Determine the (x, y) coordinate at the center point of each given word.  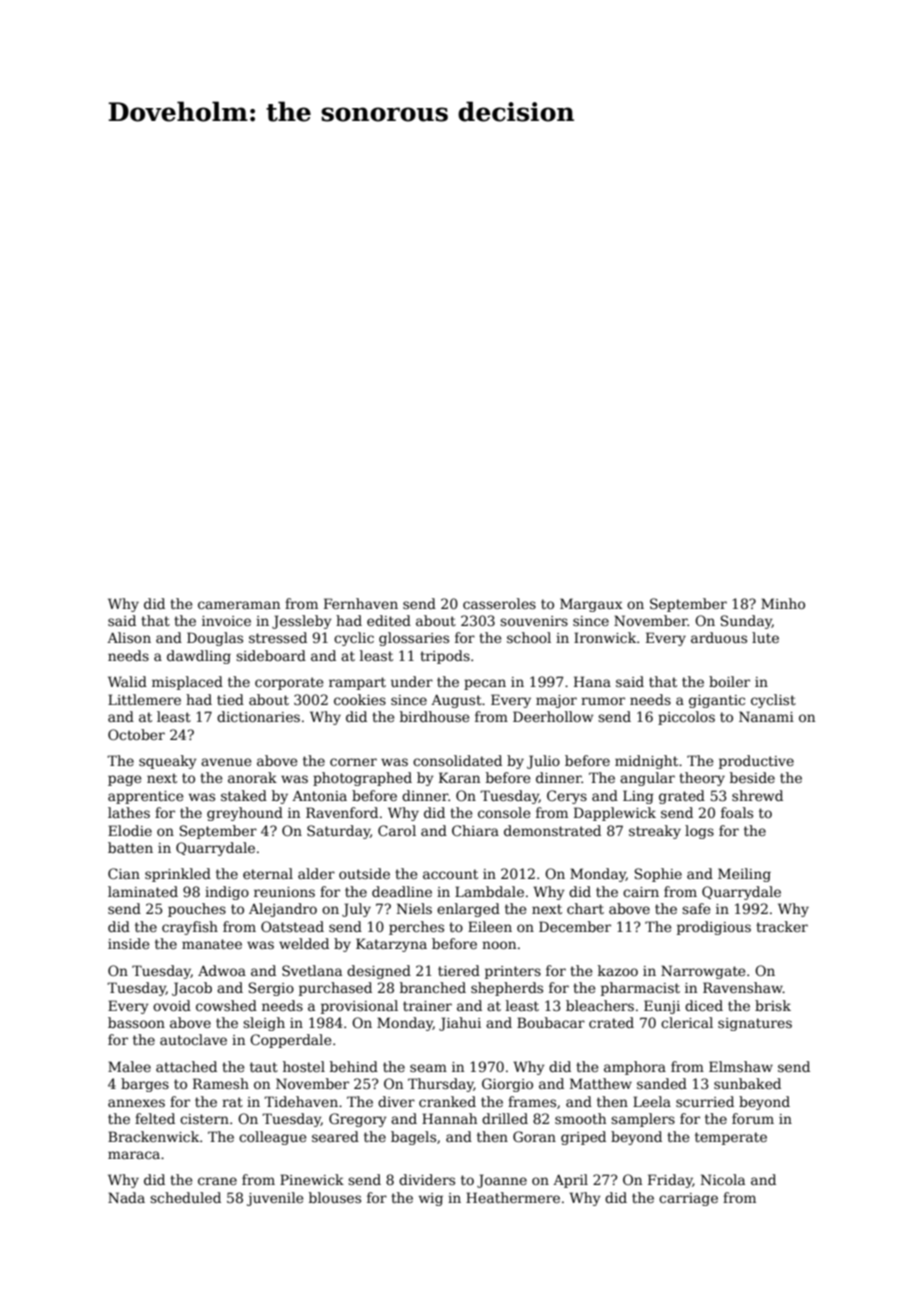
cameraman (239, 605)
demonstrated (552, 830)
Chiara (475, 830)
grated (682, 797)
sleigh (264, 1024)
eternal (268, 873)
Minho (783, 603)
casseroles (499, 603)
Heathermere (513, 1197)
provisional (359, 1007)
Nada (126, 1197)
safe (696, 908)
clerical (687, 1022)
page (124, 780)
